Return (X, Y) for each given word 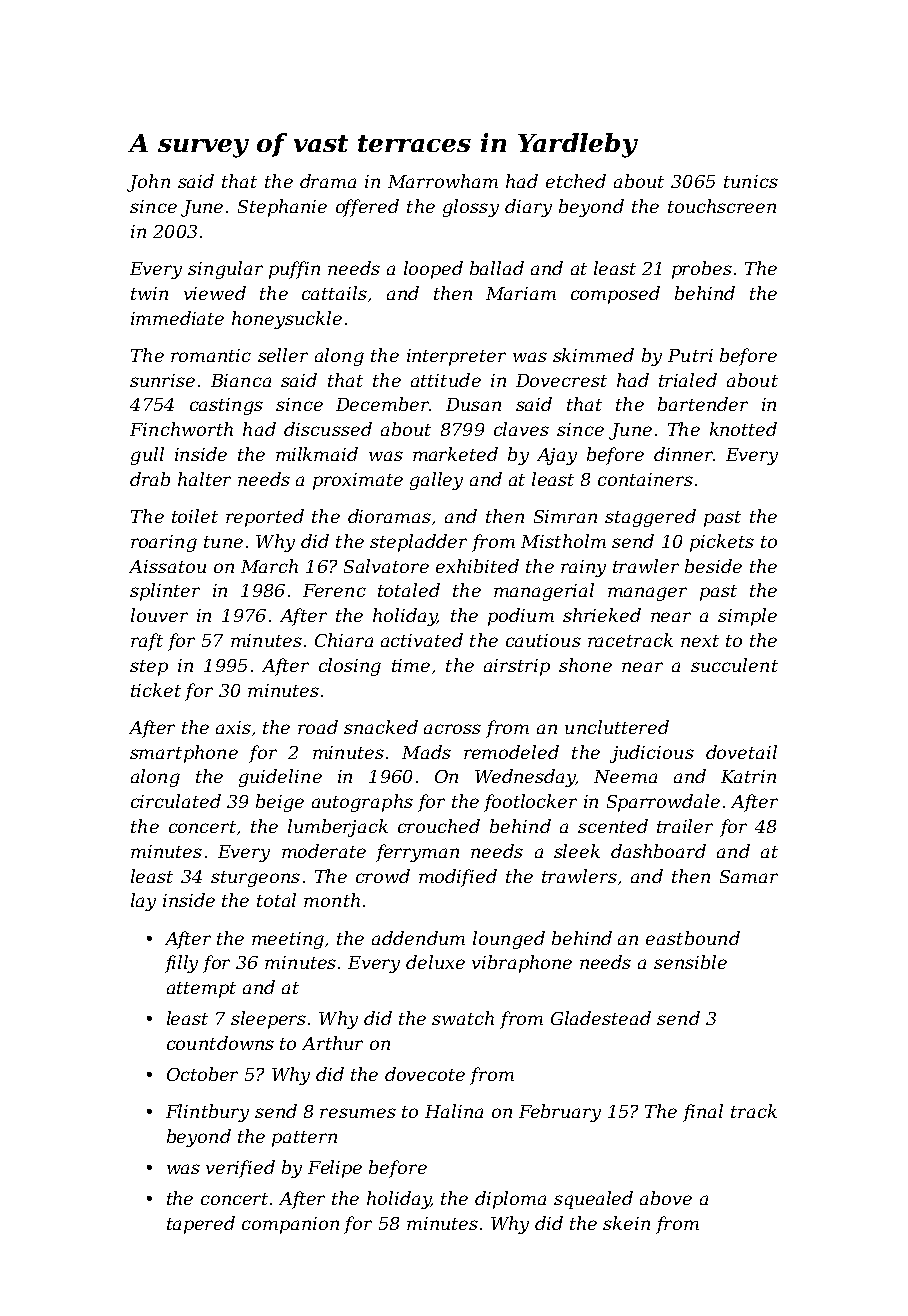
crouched (439, 826)
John (148, 183)
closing (350, 667)
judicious (652, 754)
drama (328, 181)
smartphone (184, 754)
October (202, 1074)
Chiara (344, 640)
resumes (358, 1113)
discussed (328, 429)
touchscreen (722, 206)
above (666, 1198)
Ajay (557, 456)
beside (713, 566)
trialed (688, 380)
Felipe (335, 1169)
